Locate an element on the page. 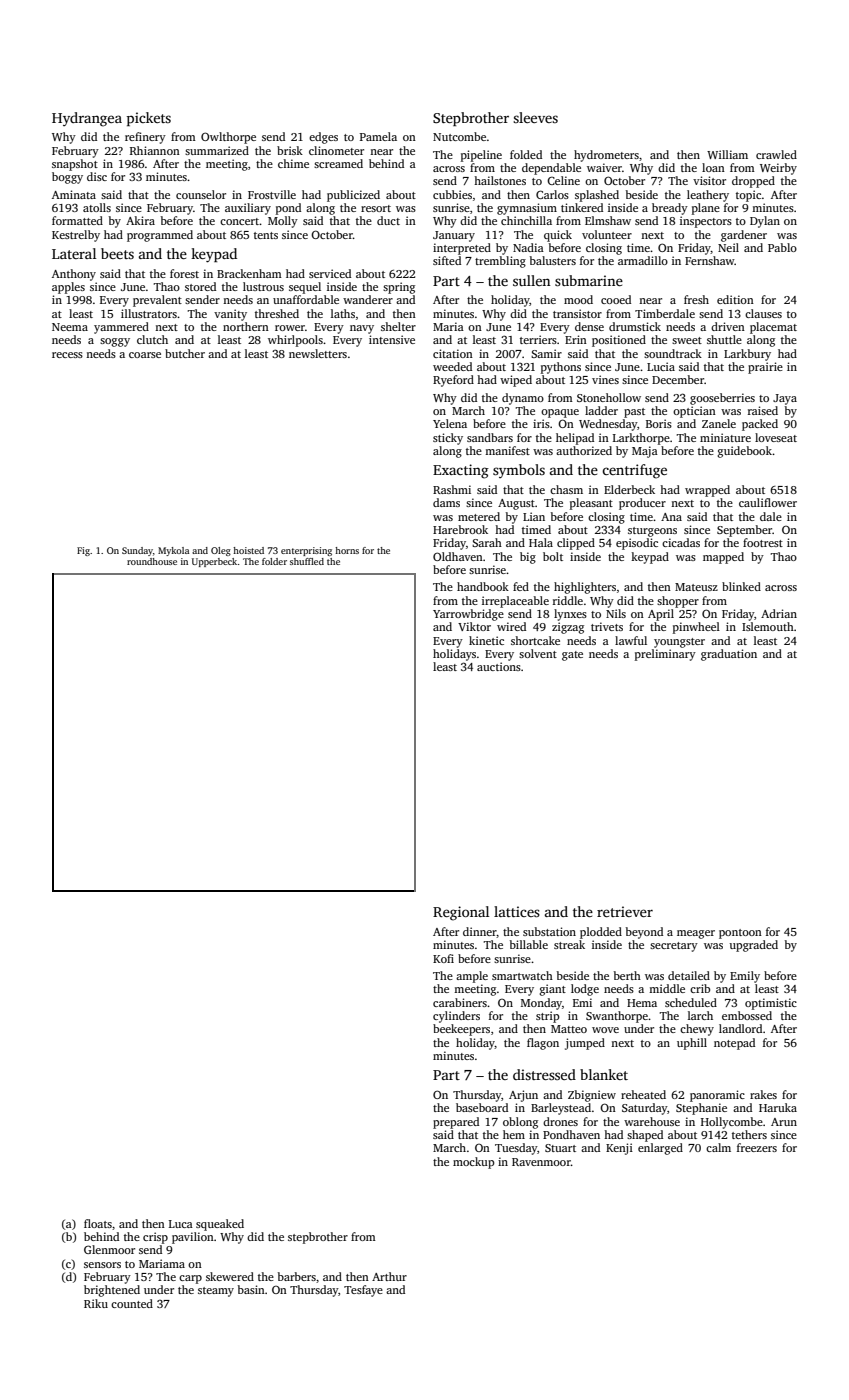  Glenmoor is located at coordinates (109, 1249).
